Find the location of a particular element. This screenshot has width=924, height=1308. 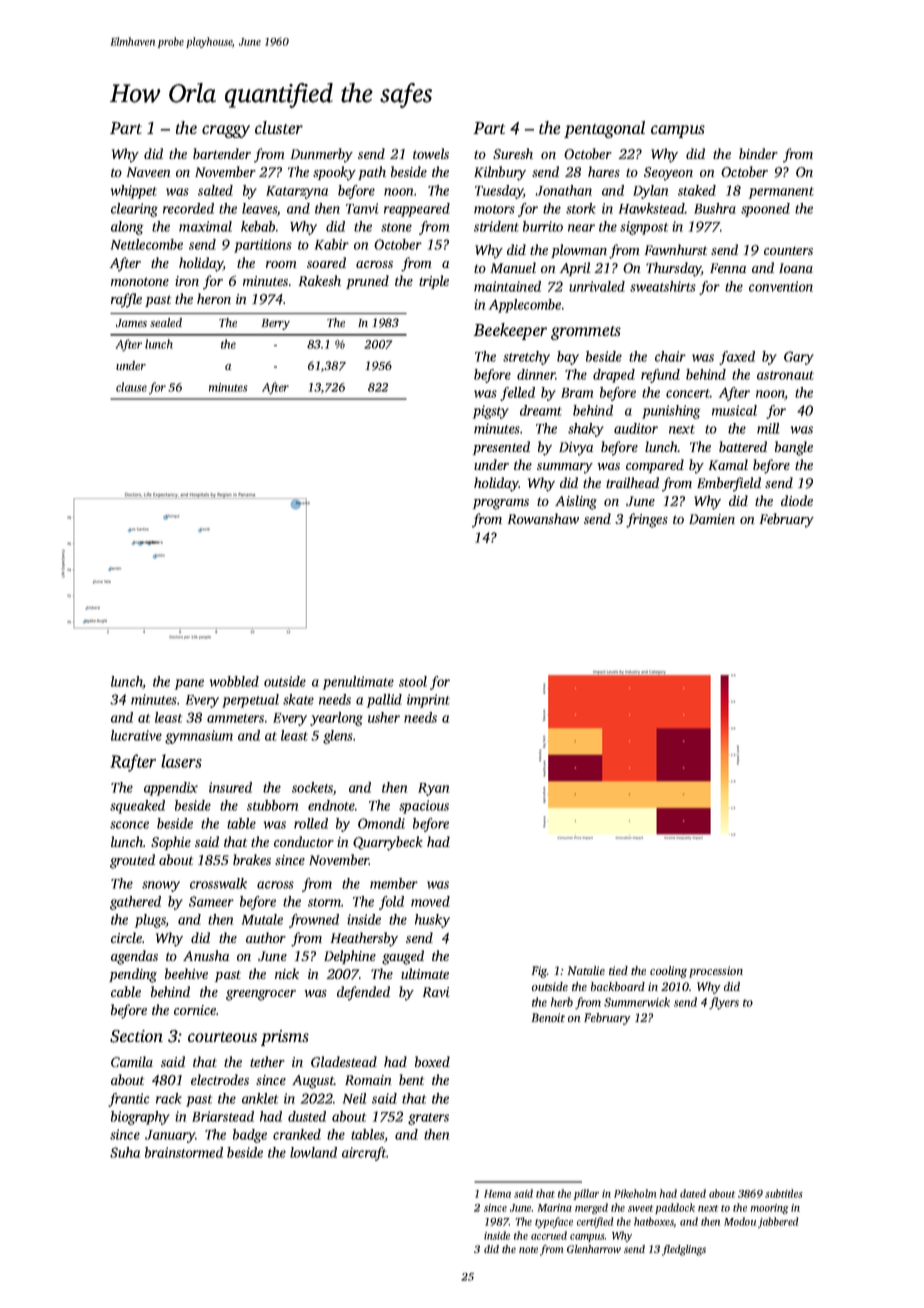

stool is located at coordinates (413, 681).
